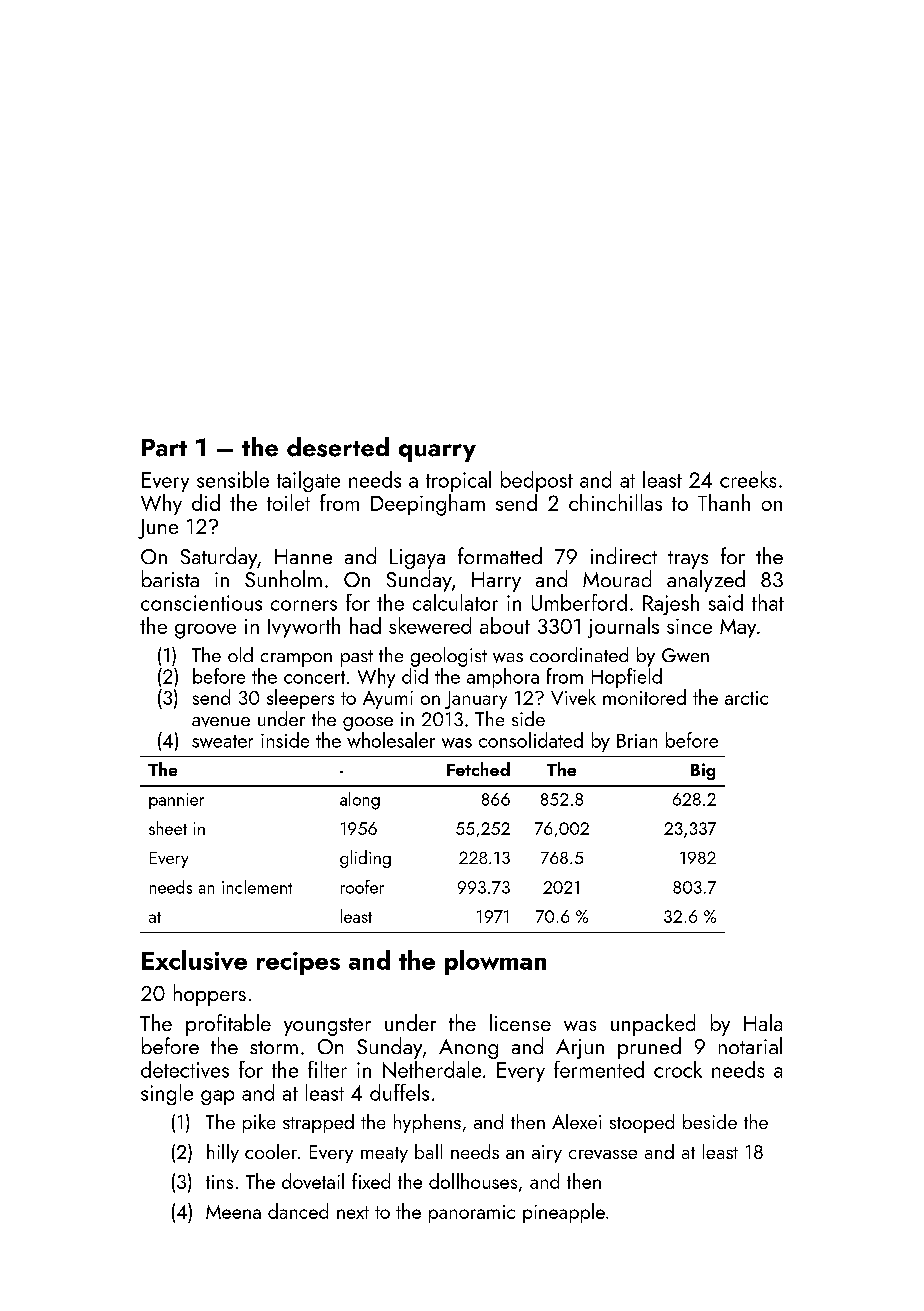 The height and width of the screenshot is (1311, 924). What do you see at coordinates (417, 559) in the screenshot?
I see `Ligaya` at bounding box center [417, 559].
